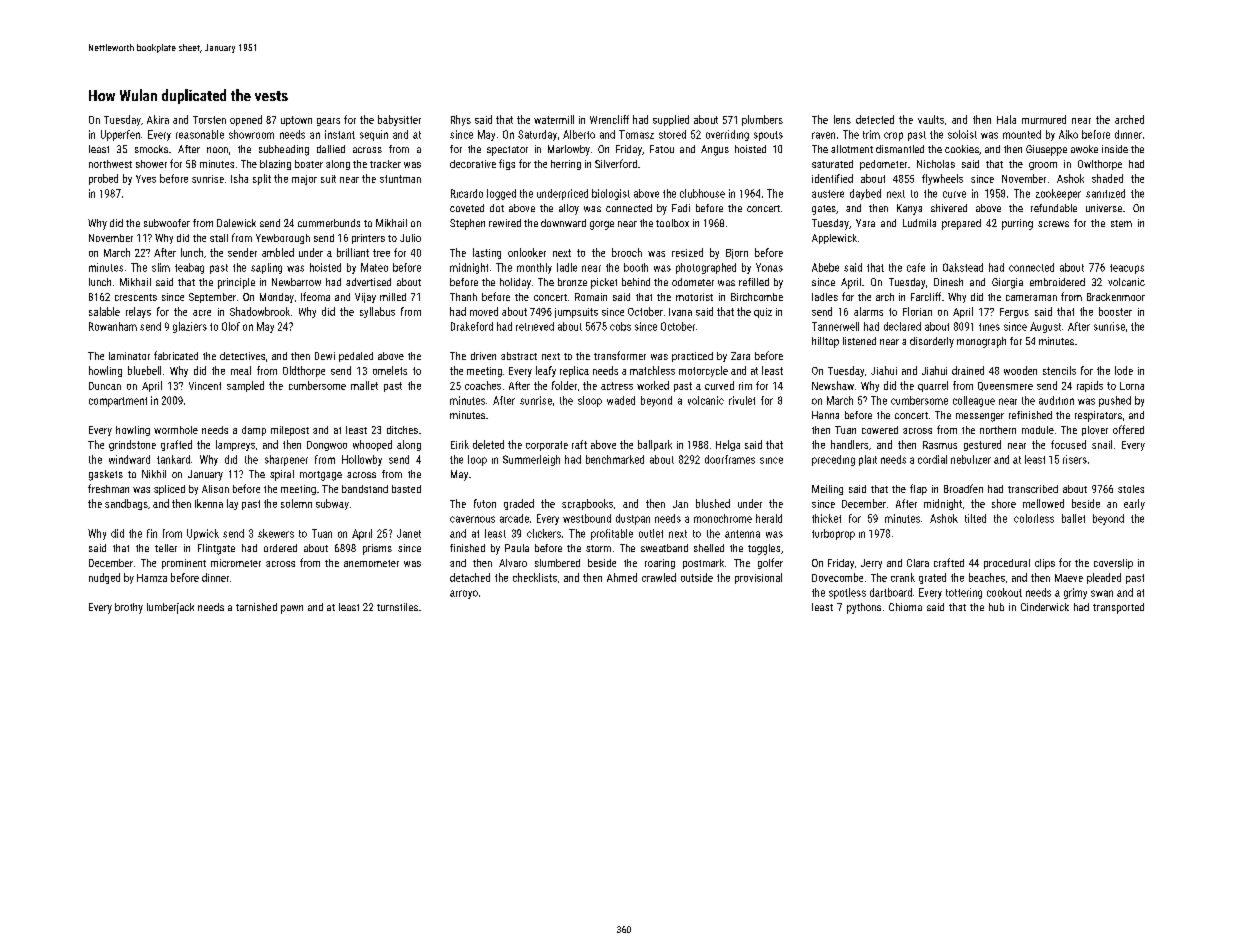  I want to click on Tomasz, so click(636, 134).
